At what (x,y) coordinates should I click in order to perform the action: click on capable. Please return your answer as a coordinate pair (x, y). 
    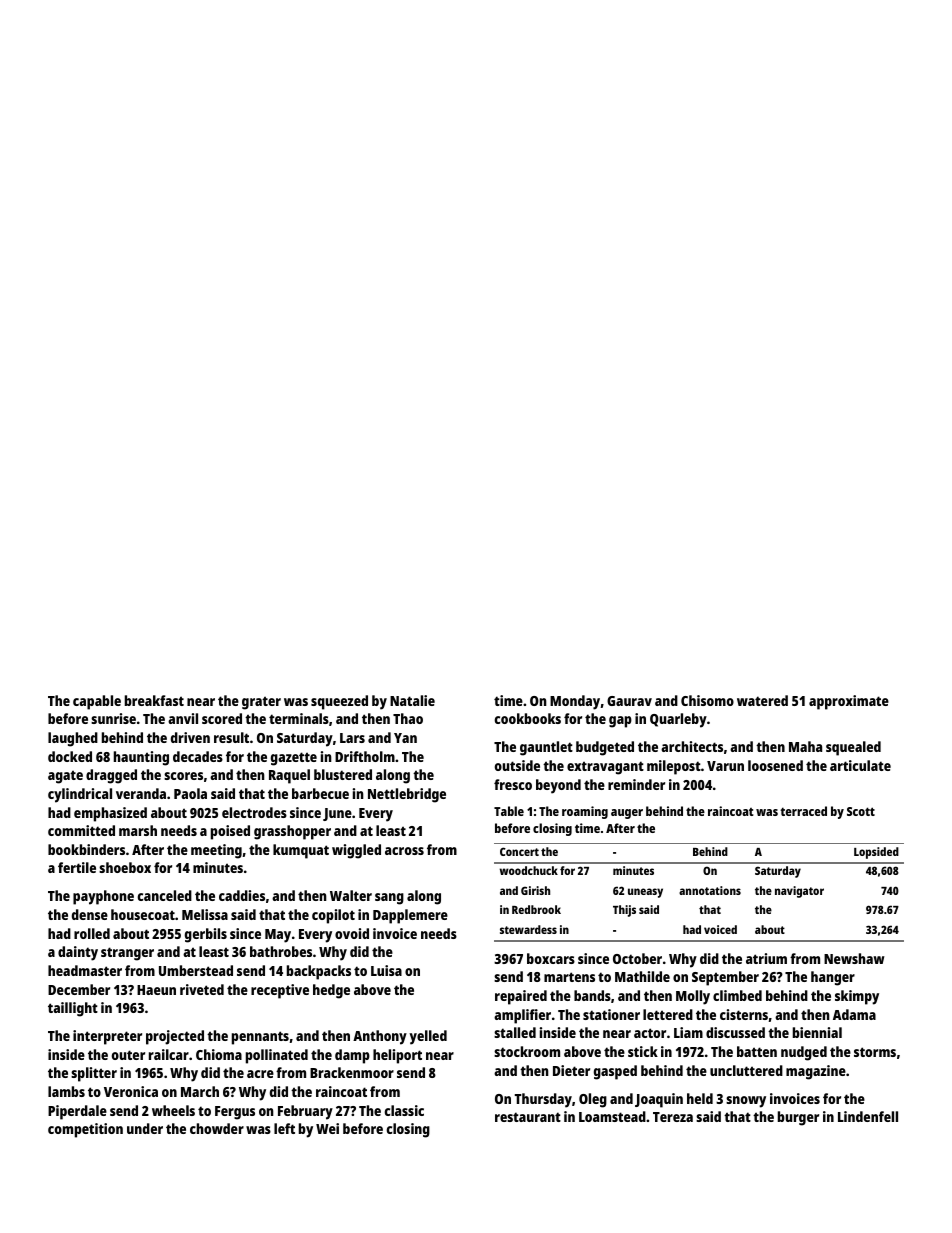
    Looking at the image, I should click on (97, 702).
